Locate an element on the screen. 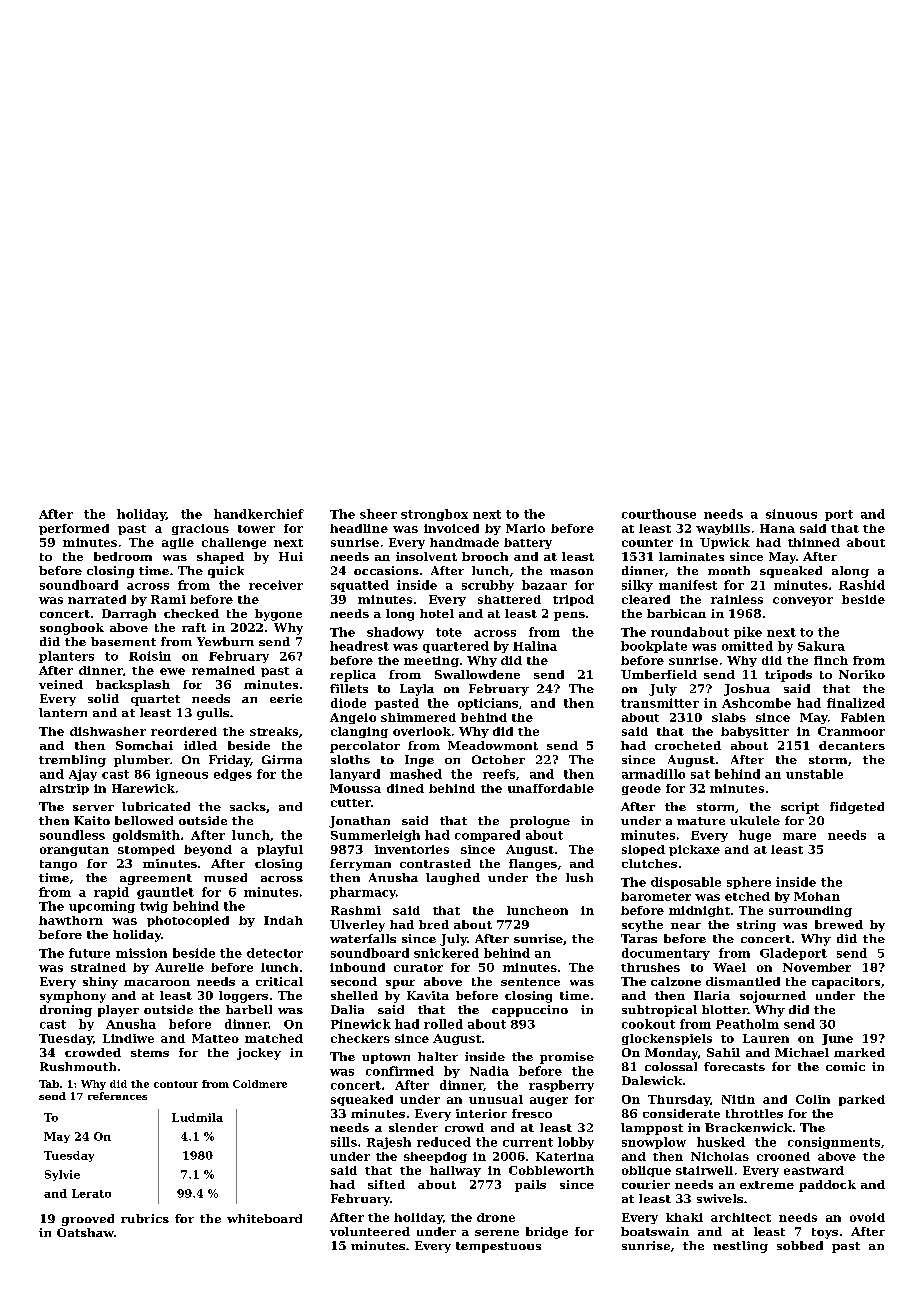 This screenshot has width=924, height=1308. gauntlet is located at coordinates (165, 893).
